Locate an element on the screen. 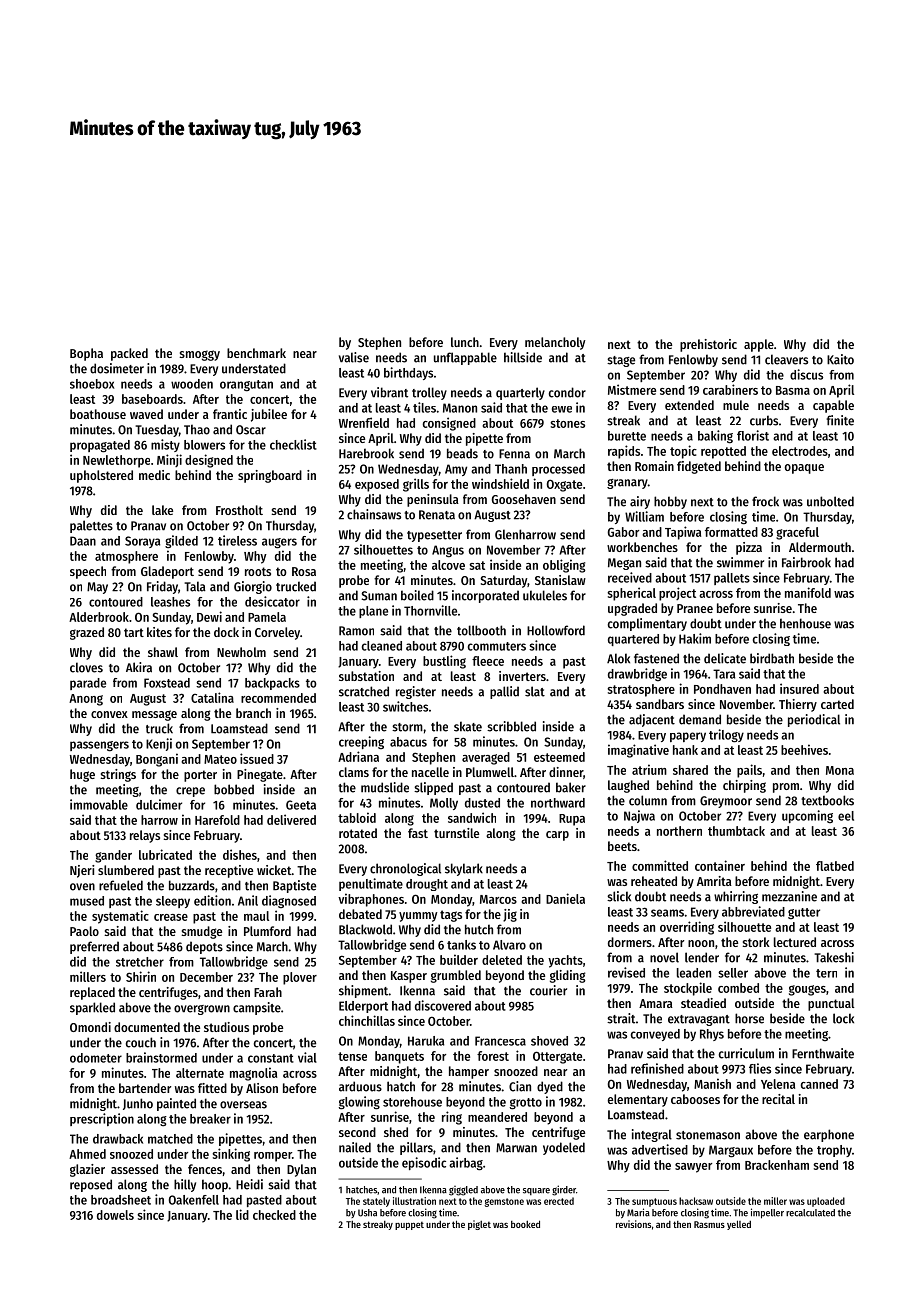 This screenshot has width=924, height=1308. hobby is located at coordinates (670, 502).
